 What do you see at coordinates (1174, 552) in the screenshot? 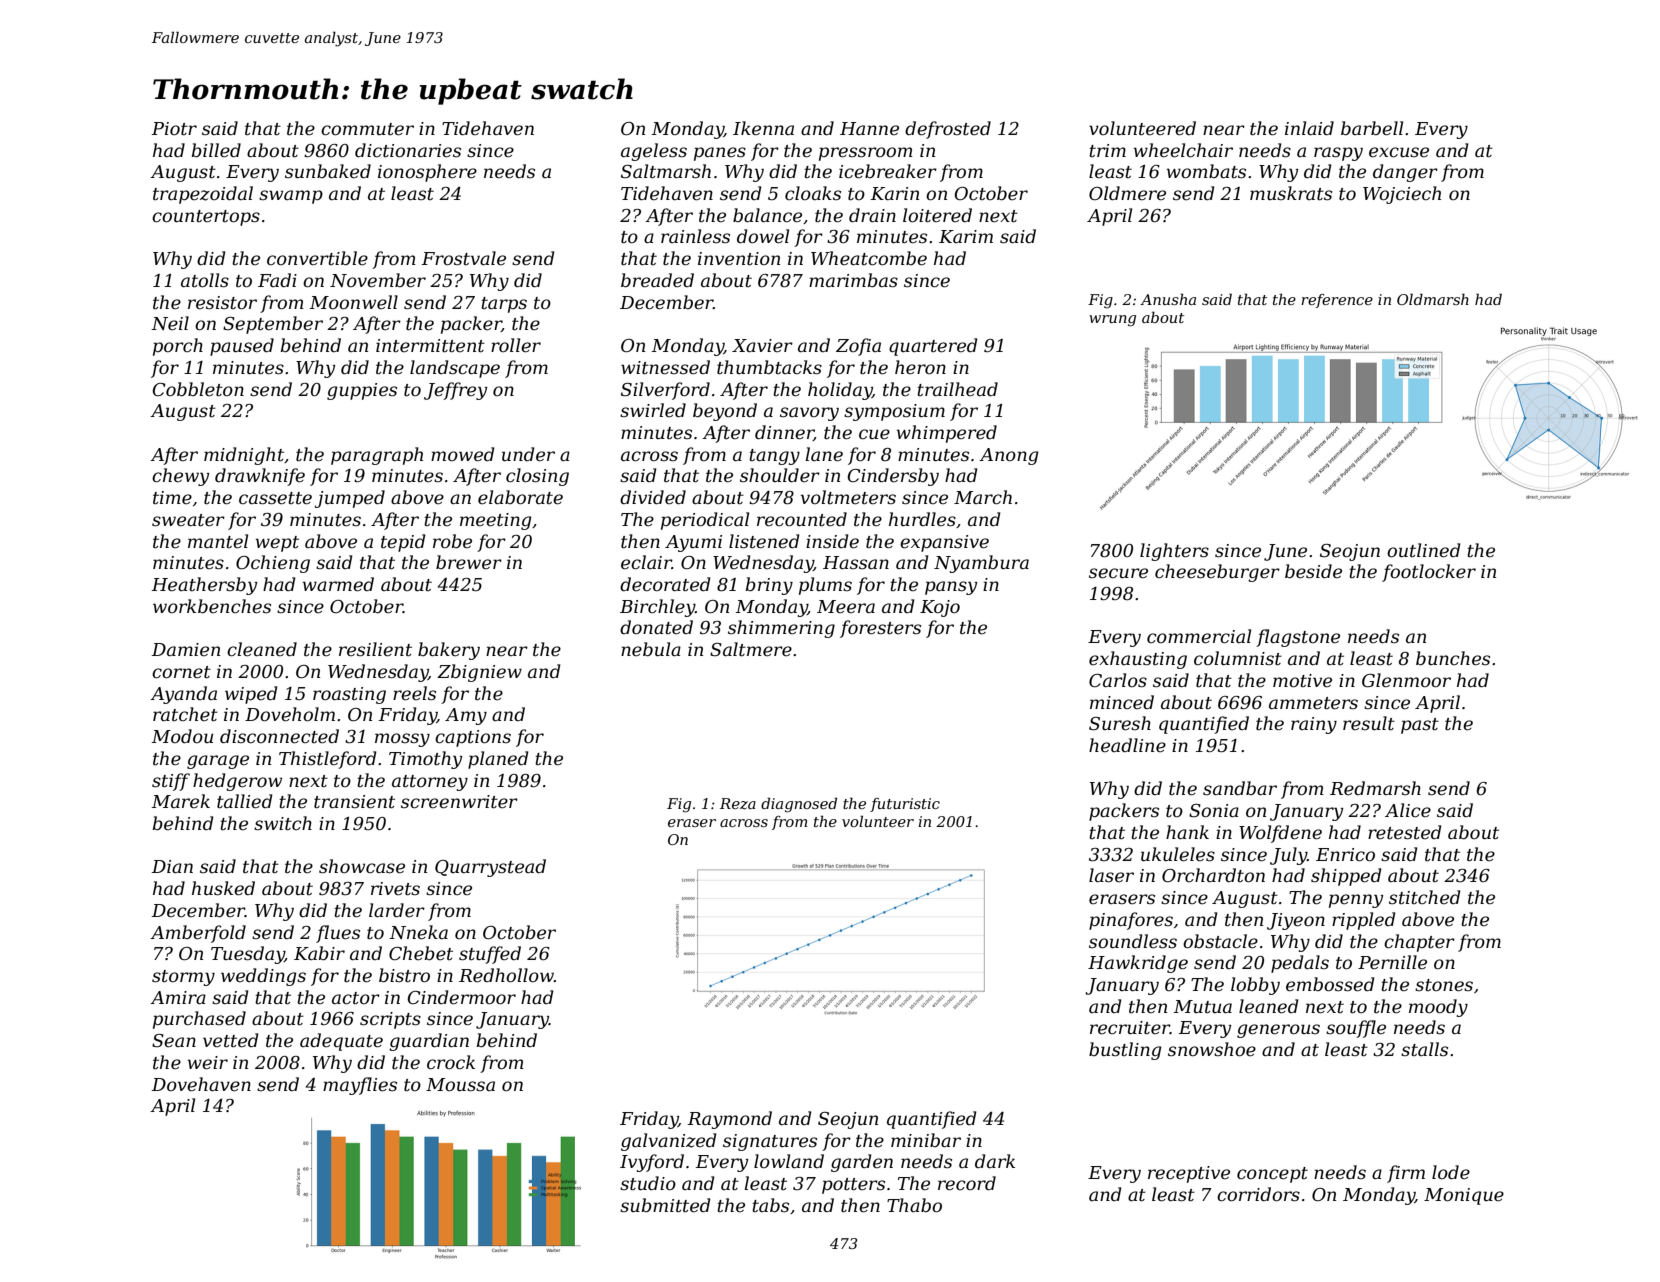
I see `lighters` at bounding box center [1174, 552].
